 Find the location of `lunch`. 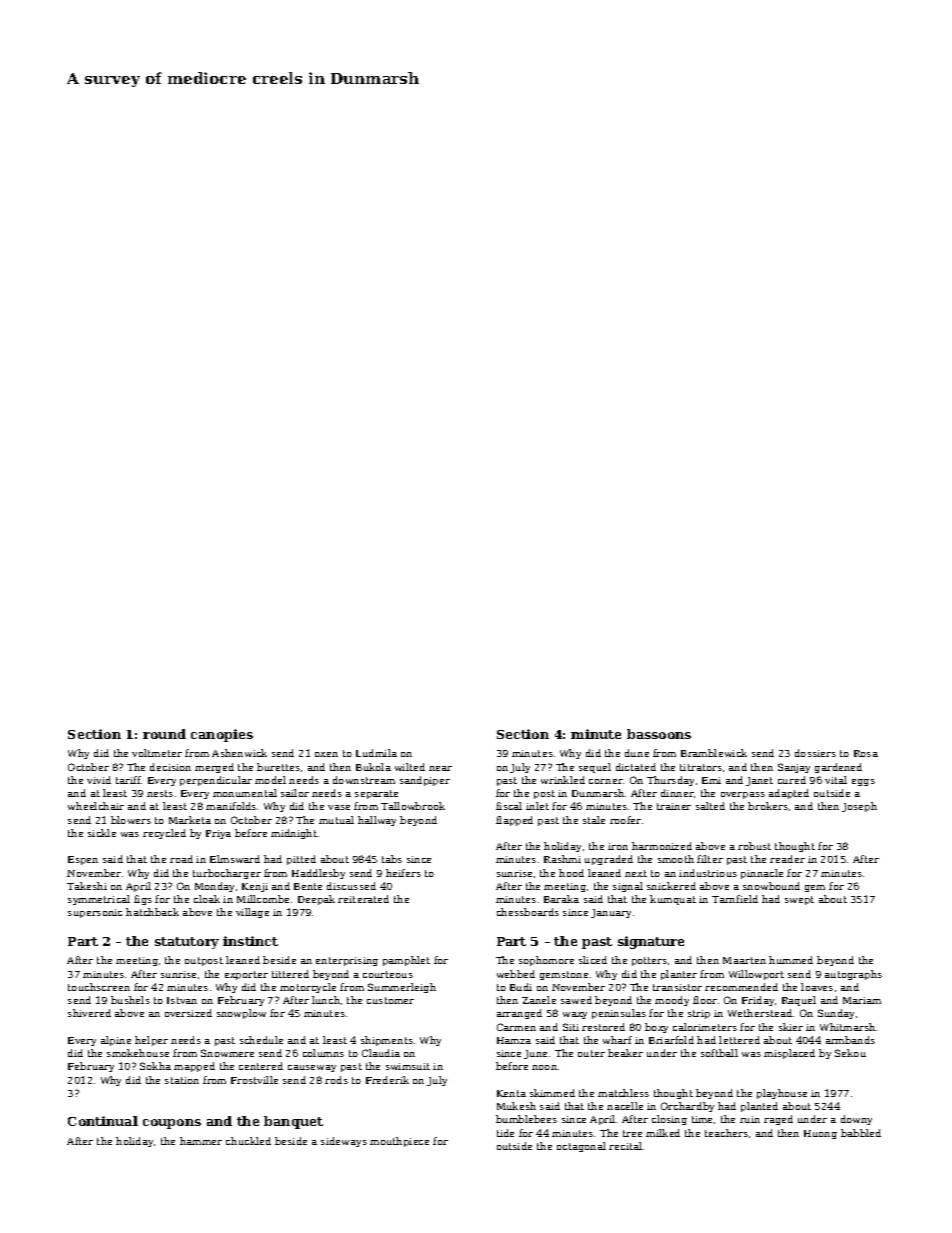

lunch is located at coordinates (326, 1000).
